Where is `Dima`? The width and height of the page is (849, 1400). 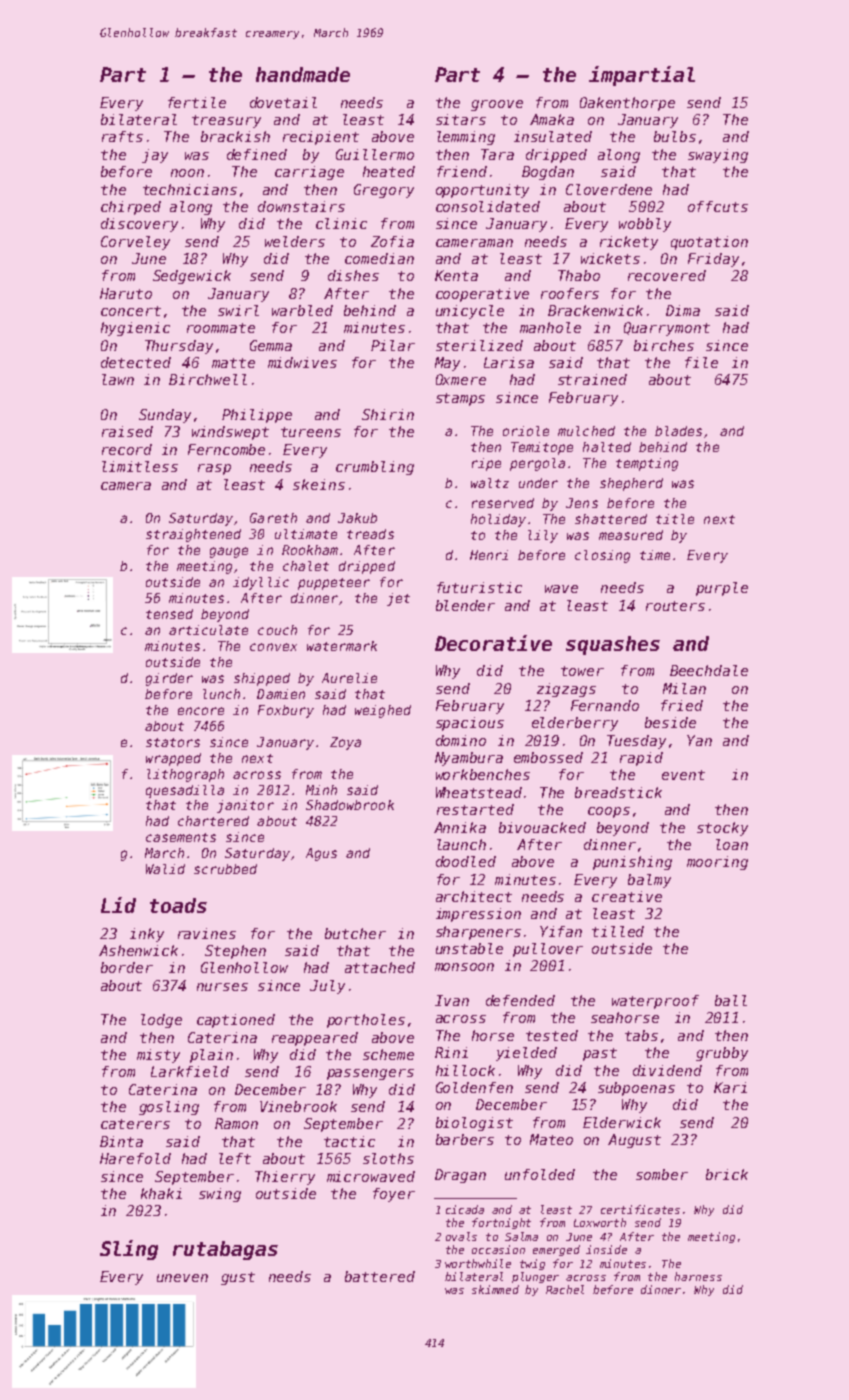 Dima is located at coordinates (683, 310).
